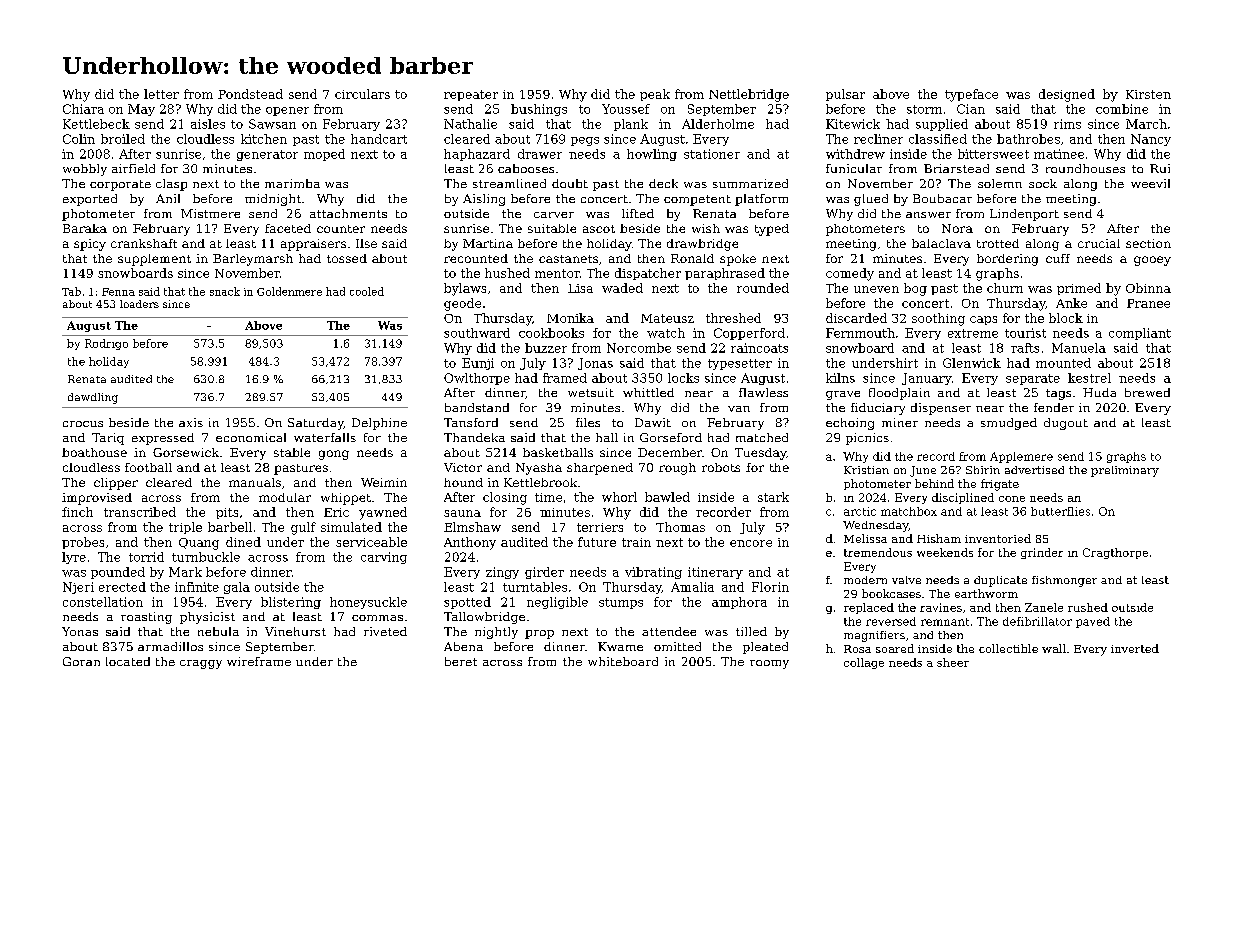 The image size is (1233, 952). Describe the element at coordinates (292, 183) in the screenshot. I see `marimba` at that location.
